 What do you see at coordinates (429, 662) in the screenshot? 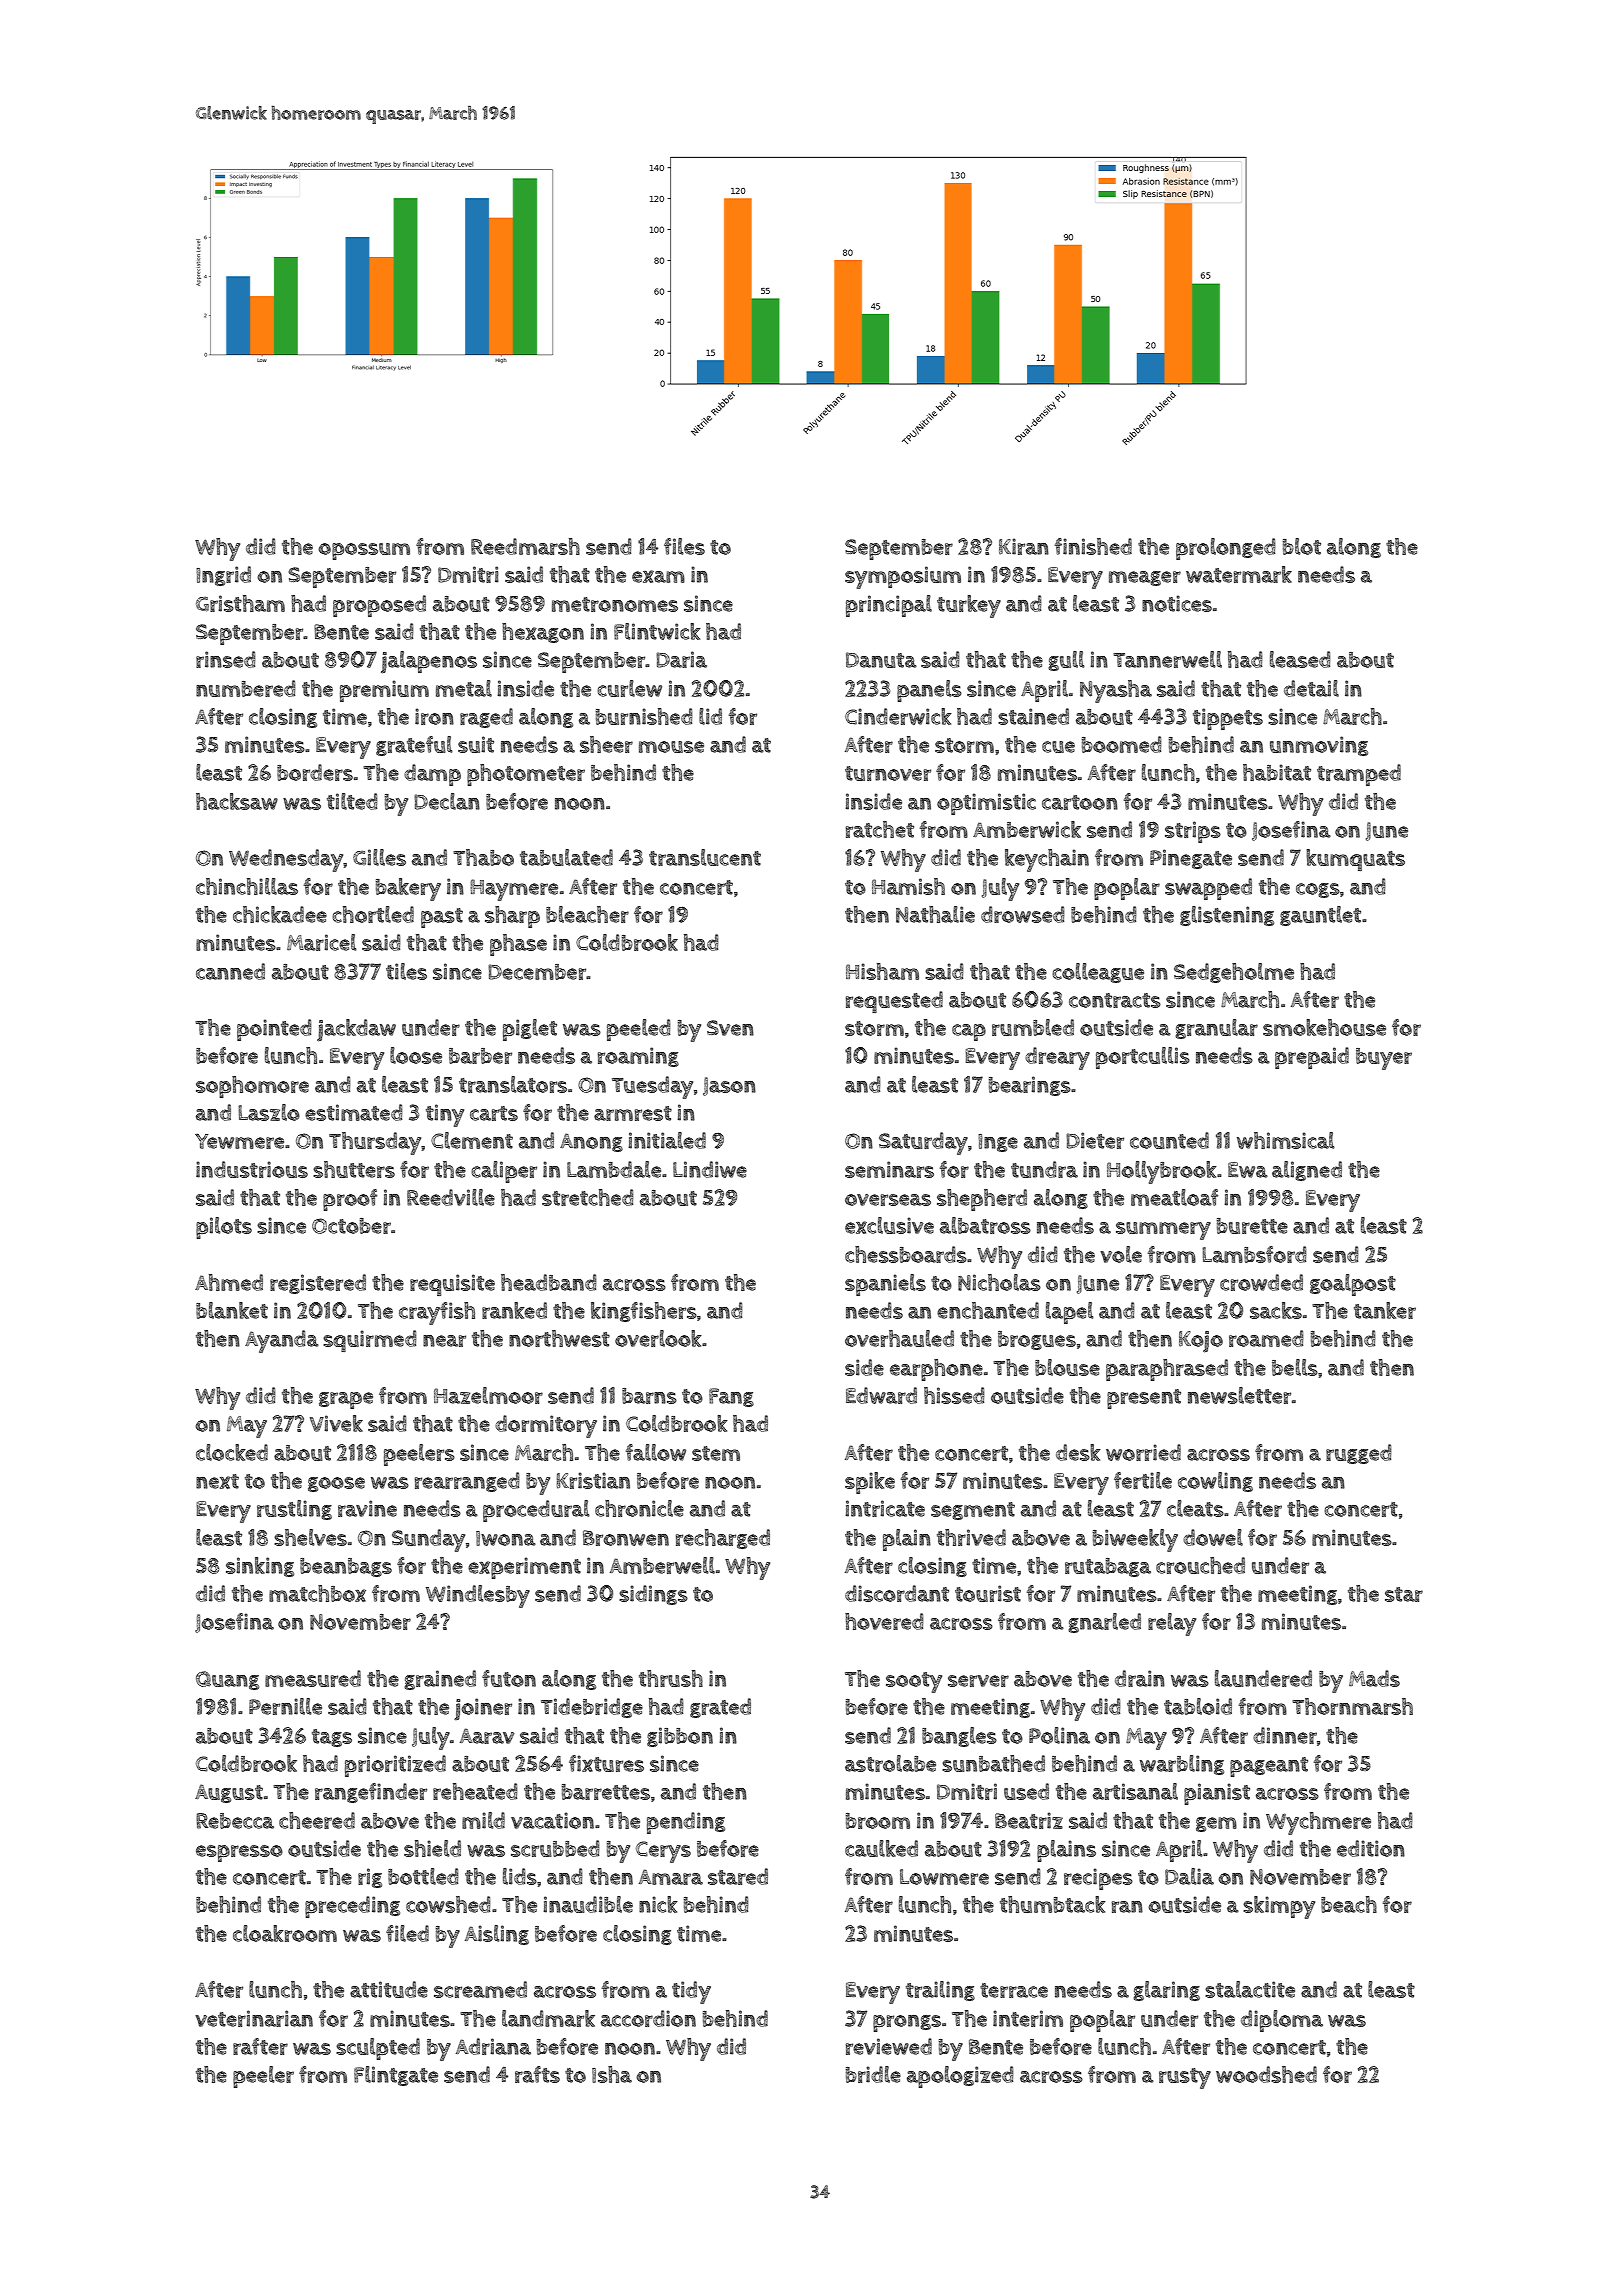
I see `jalapenos` at bounding box center [429, 662].
